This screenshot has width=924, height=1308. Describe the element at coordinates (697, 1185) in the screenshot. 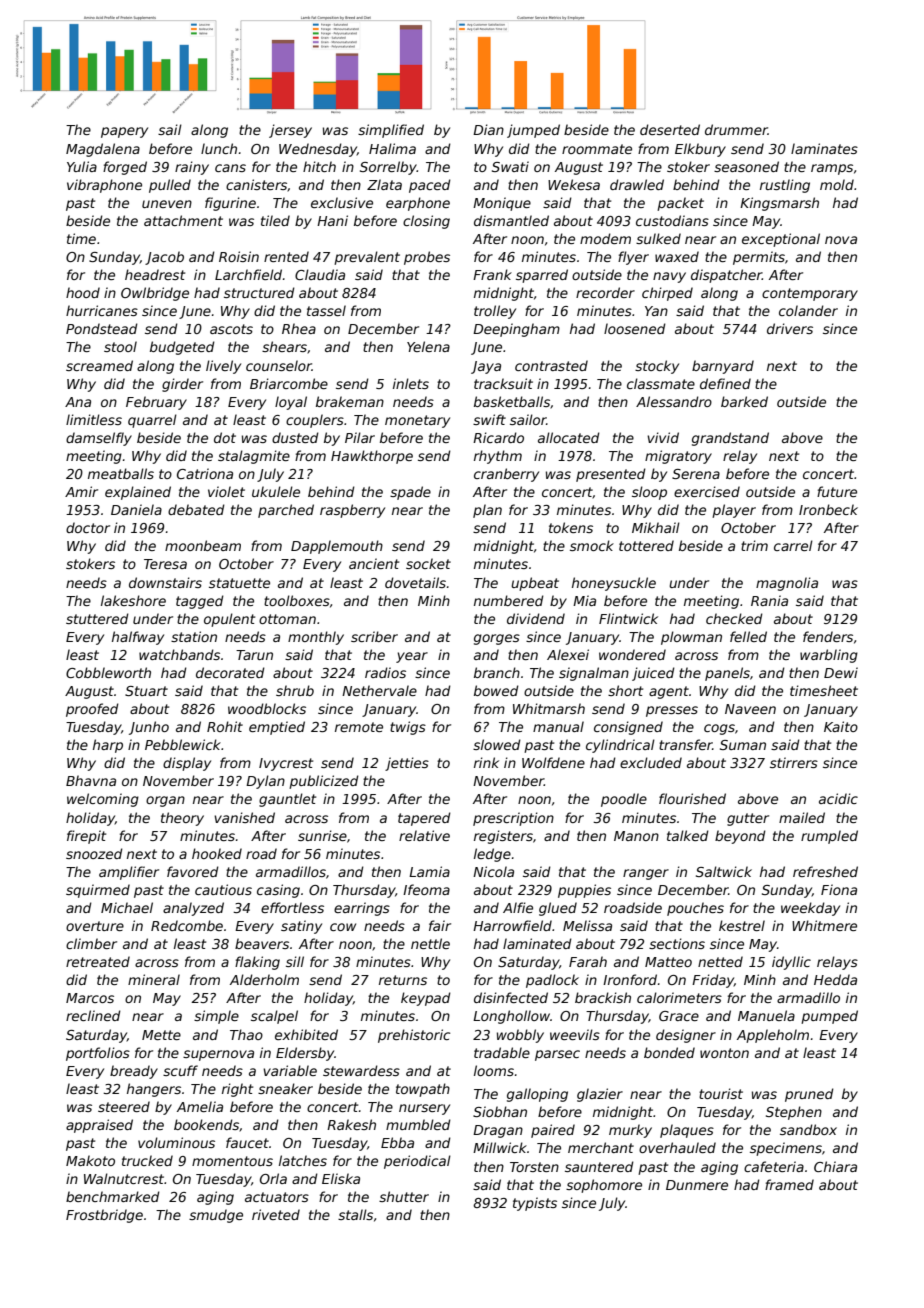

I see `Dunmere` at that location.
